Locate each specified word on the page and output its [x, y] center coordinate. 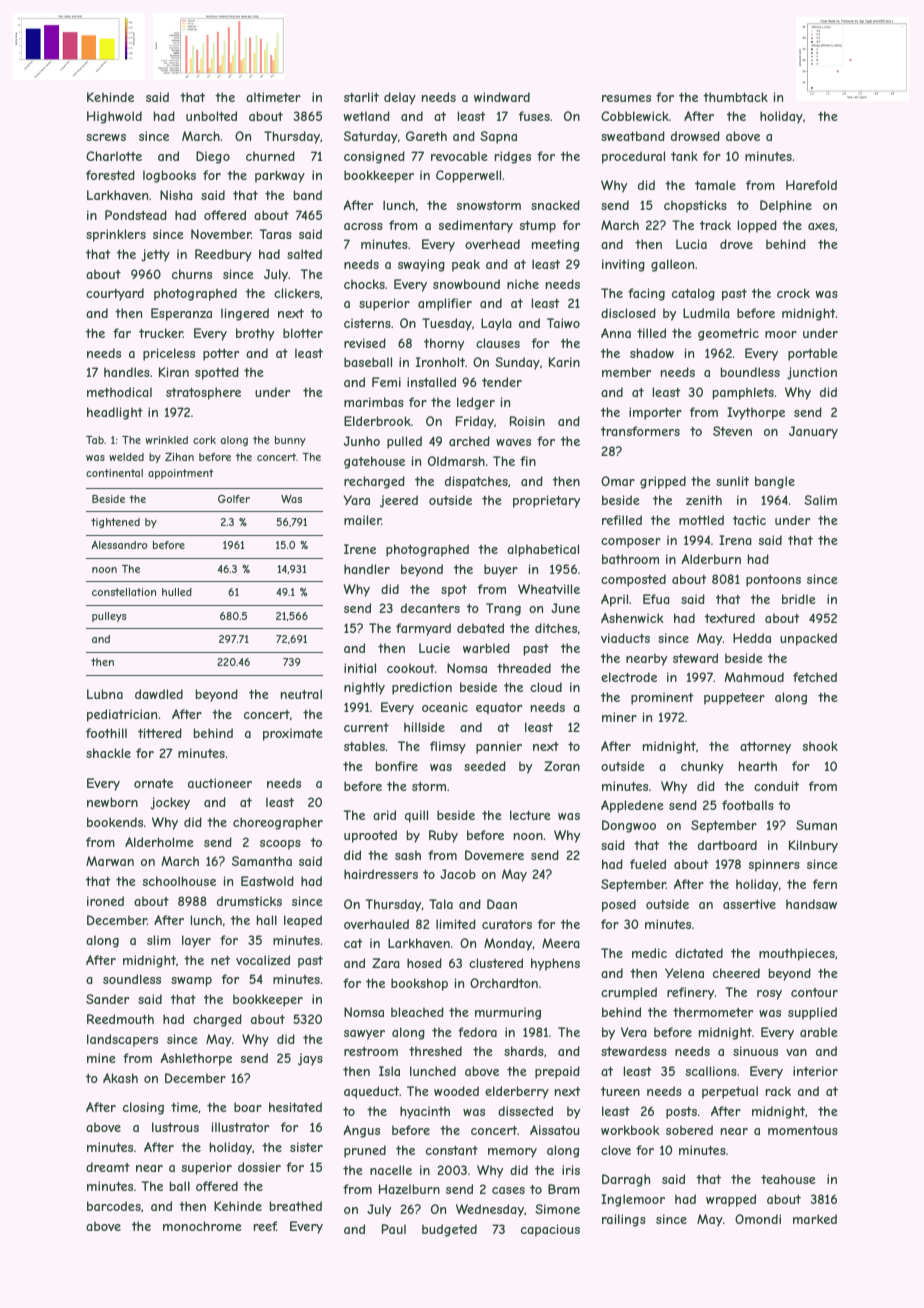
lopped [757, 226]
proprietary [546, 501]
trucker [161, 333]
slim [159, 940]
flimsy [448, 747]
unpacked [808, 639]
